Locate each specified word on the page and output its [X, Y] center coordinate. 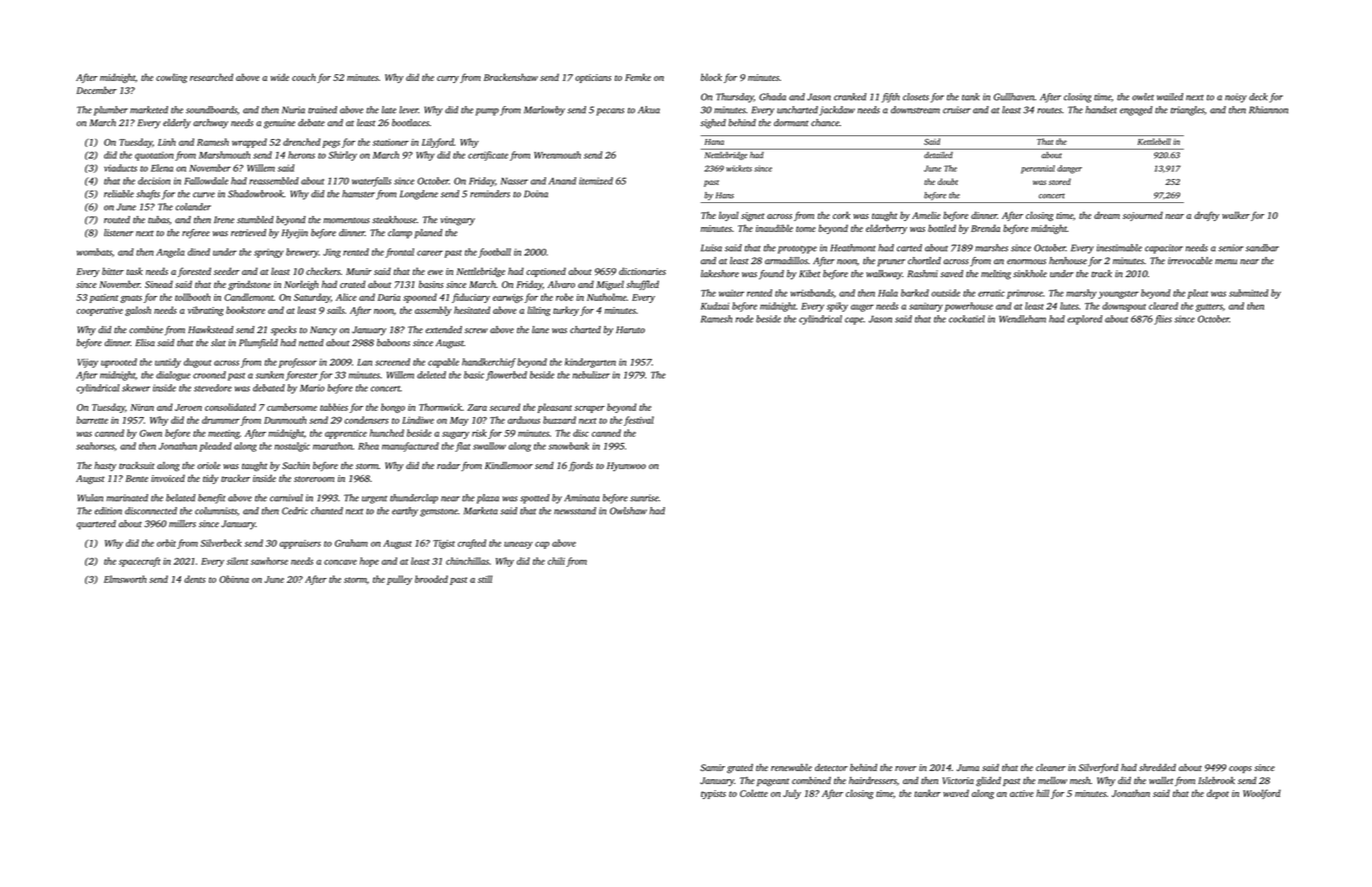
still [485, 579]
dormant [791, 123]
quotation [154, 156]
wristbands [811, 293]
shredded [1157, 767]
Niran [142, 407]
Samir [712, 767]
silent [237, 561]
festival [639, 421]
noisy [1236, 98]
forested [194, 272]
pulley [399, 580]
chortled [924, 261]
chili [556, 561]
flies [1163, 320]
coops [1240, 769]
